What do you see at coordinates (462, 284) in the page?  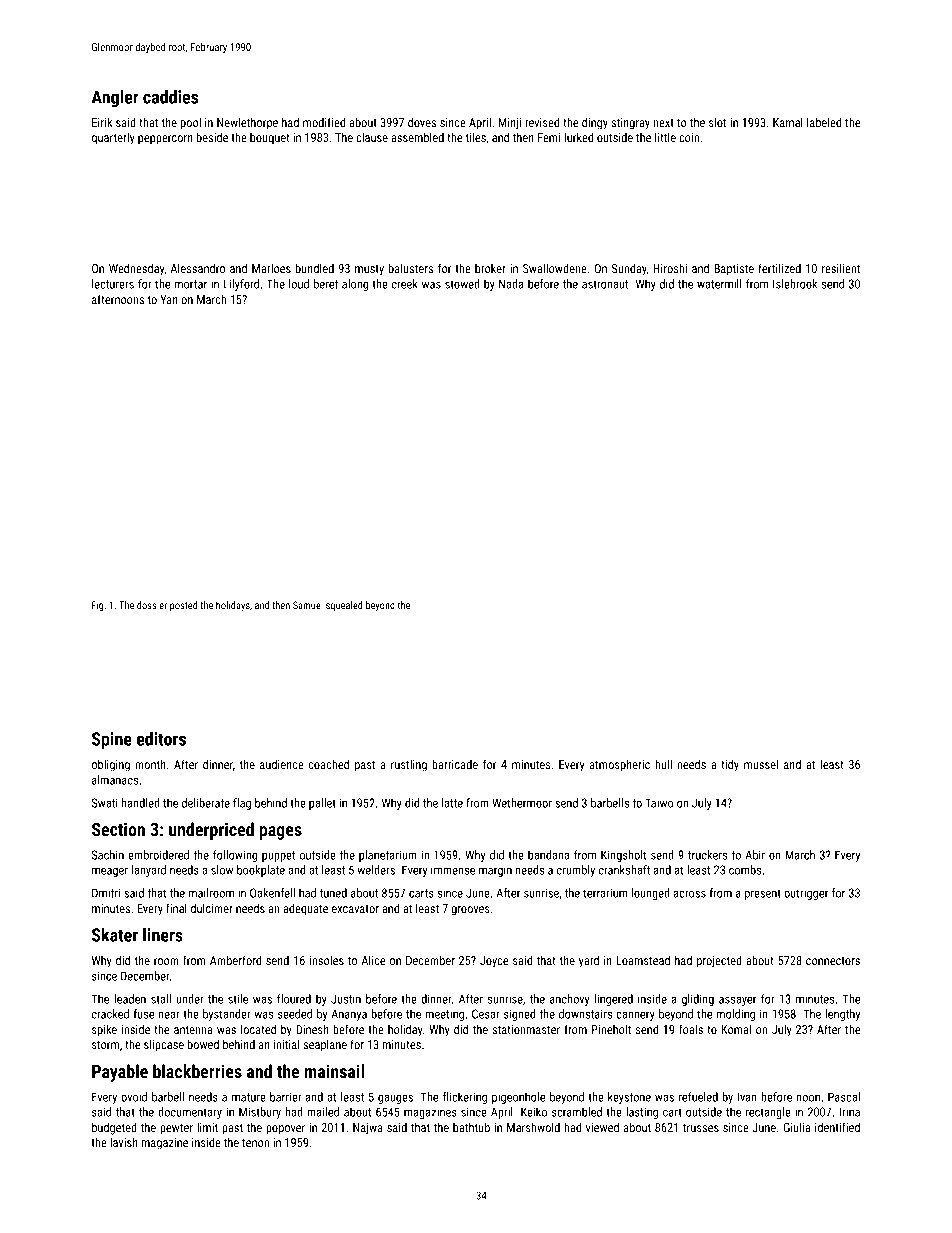 I see `stowed` at bounding box center [462, 284].
